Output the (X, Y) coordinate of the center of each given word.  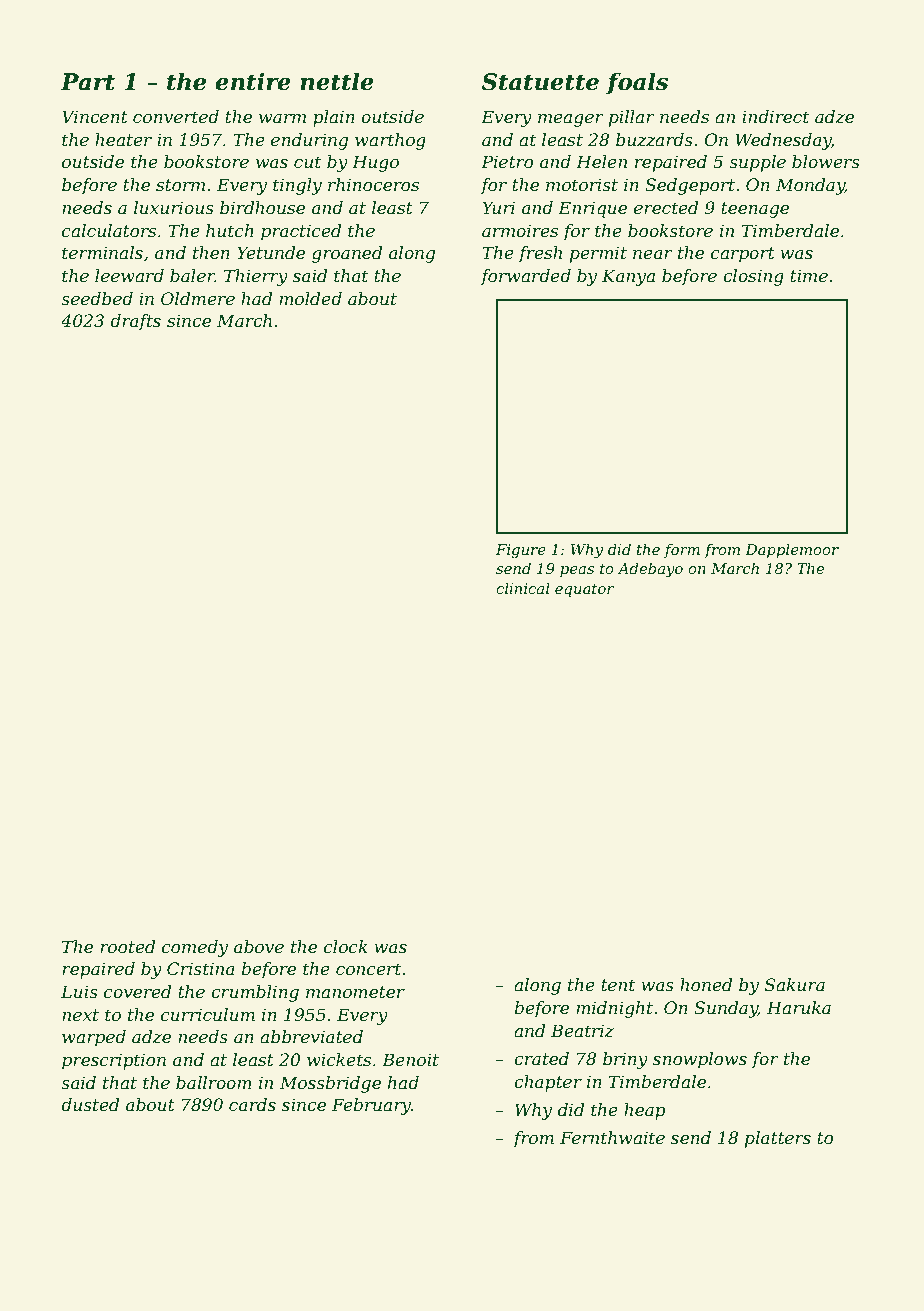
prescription (114, 1061)
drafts (135, 322)
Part (88, 82)
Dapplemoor (792, 550)
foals (637, 83)
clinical (523, 588)
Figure (521, 551)
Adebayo (650, 570)
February (371, 1106)
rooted (128, 946)
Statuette (540, 82)
